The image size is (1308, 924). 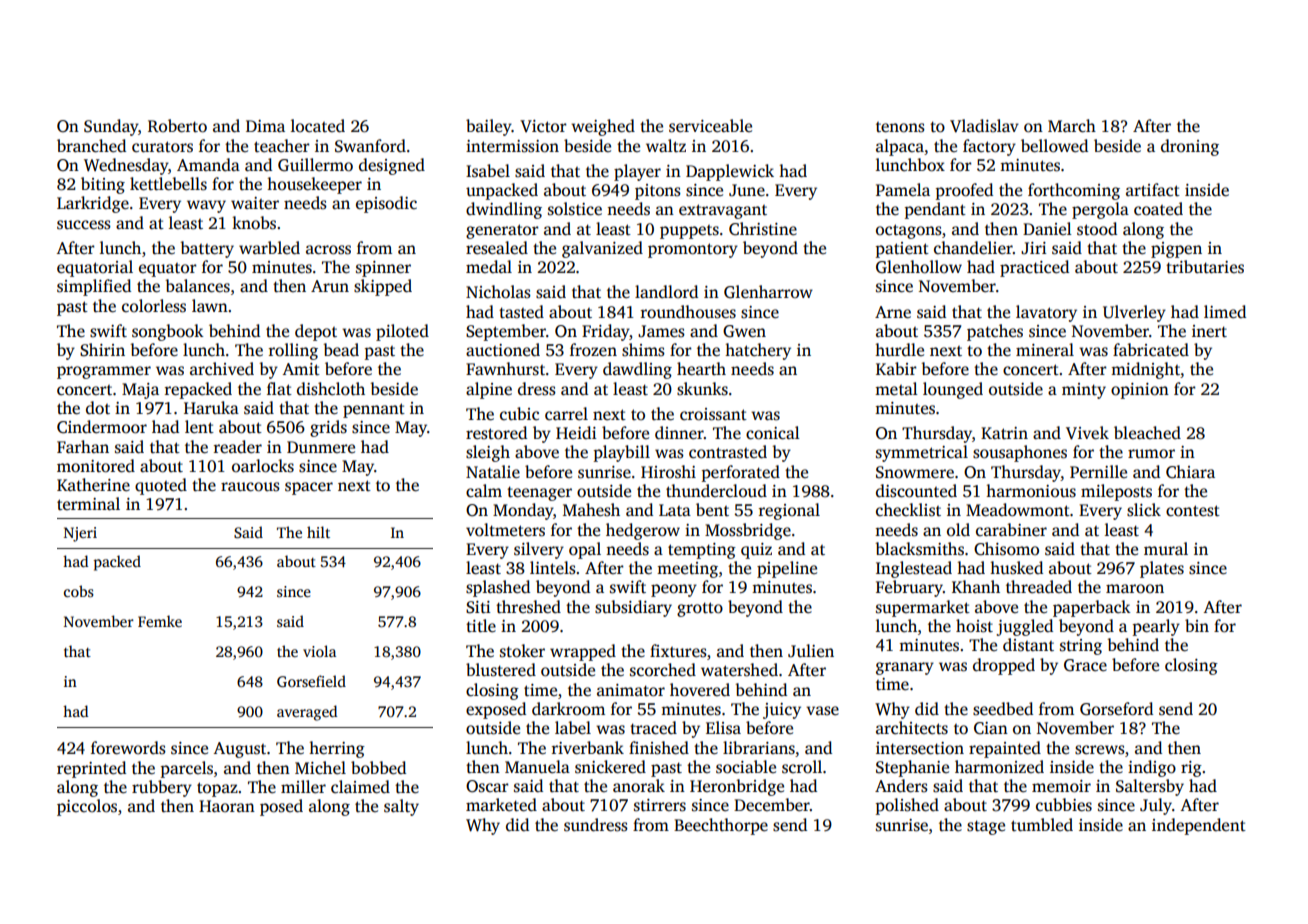 What do you see at coordinates (728, 452) in the screenshot?
I see `contrasted` at bounding box center [728, 452].
